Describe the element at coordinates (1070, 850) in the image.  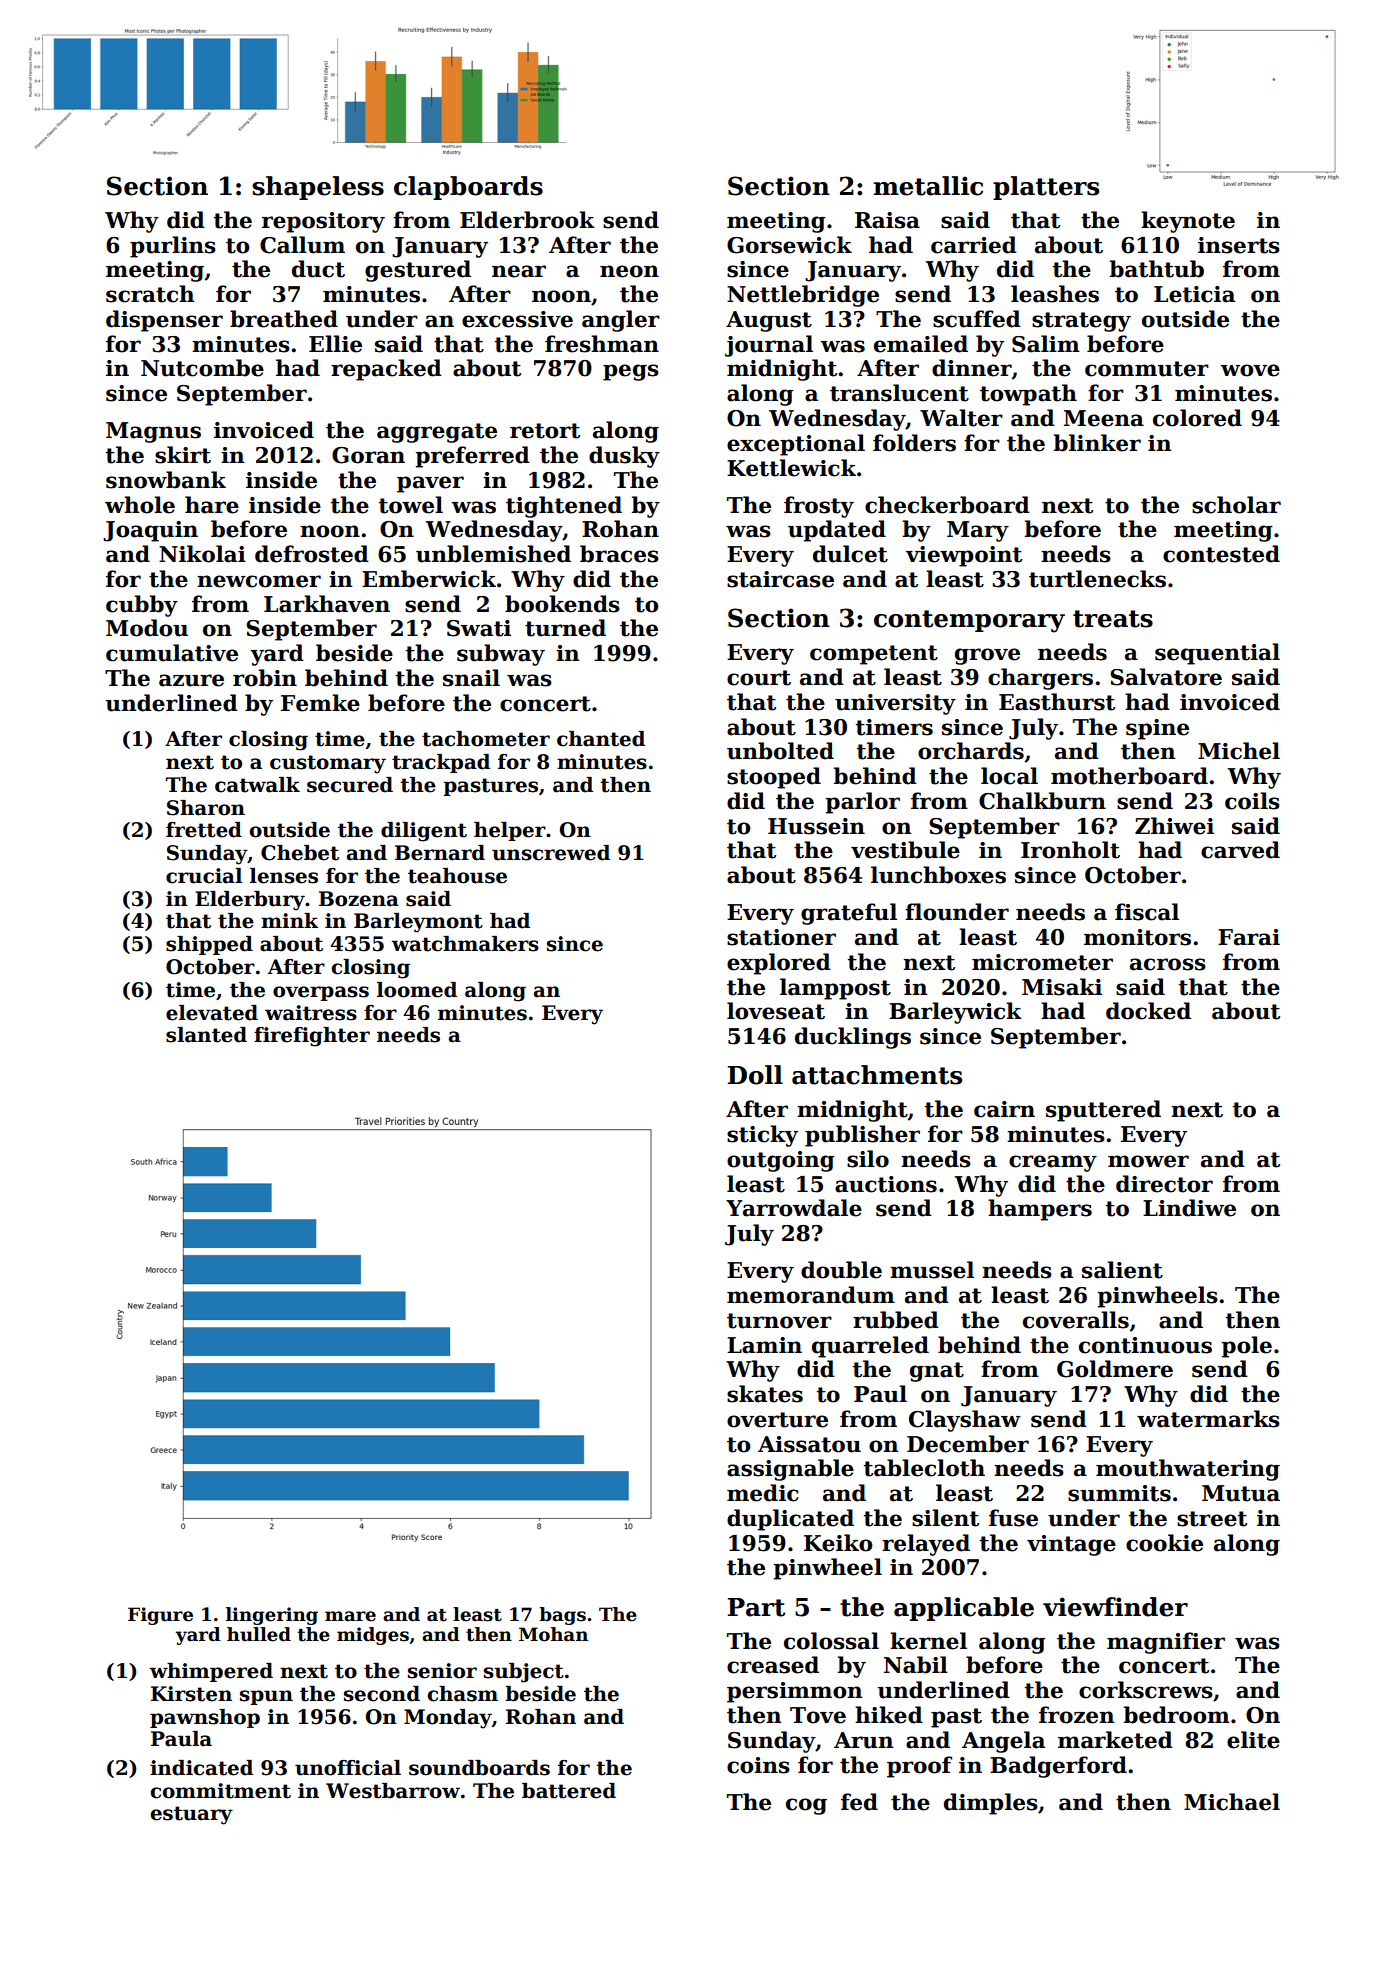
I see `Ironholt` at that location.
